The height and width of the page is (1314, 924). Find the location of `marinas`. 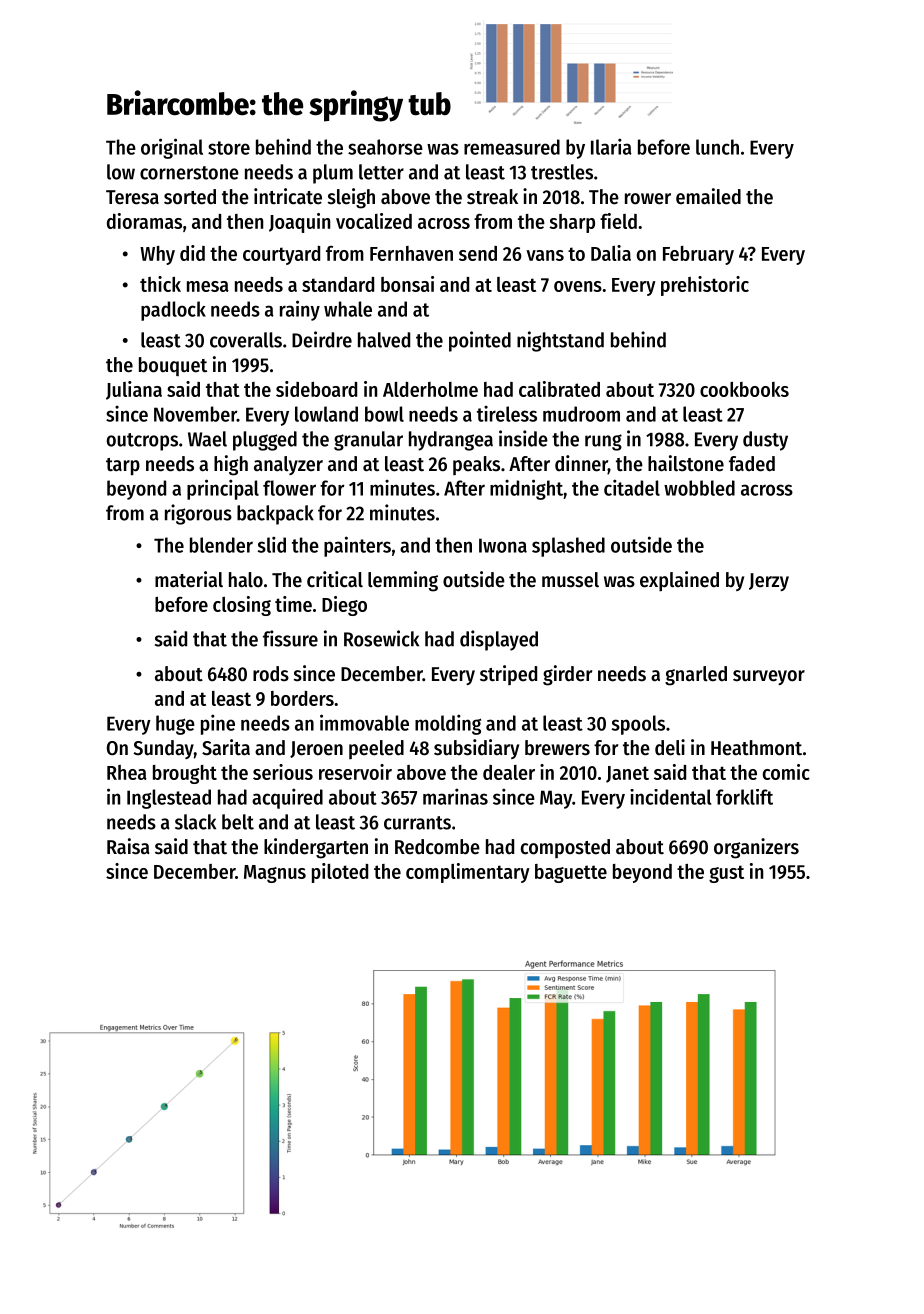

marinas is located at coordinates (455, 796).
